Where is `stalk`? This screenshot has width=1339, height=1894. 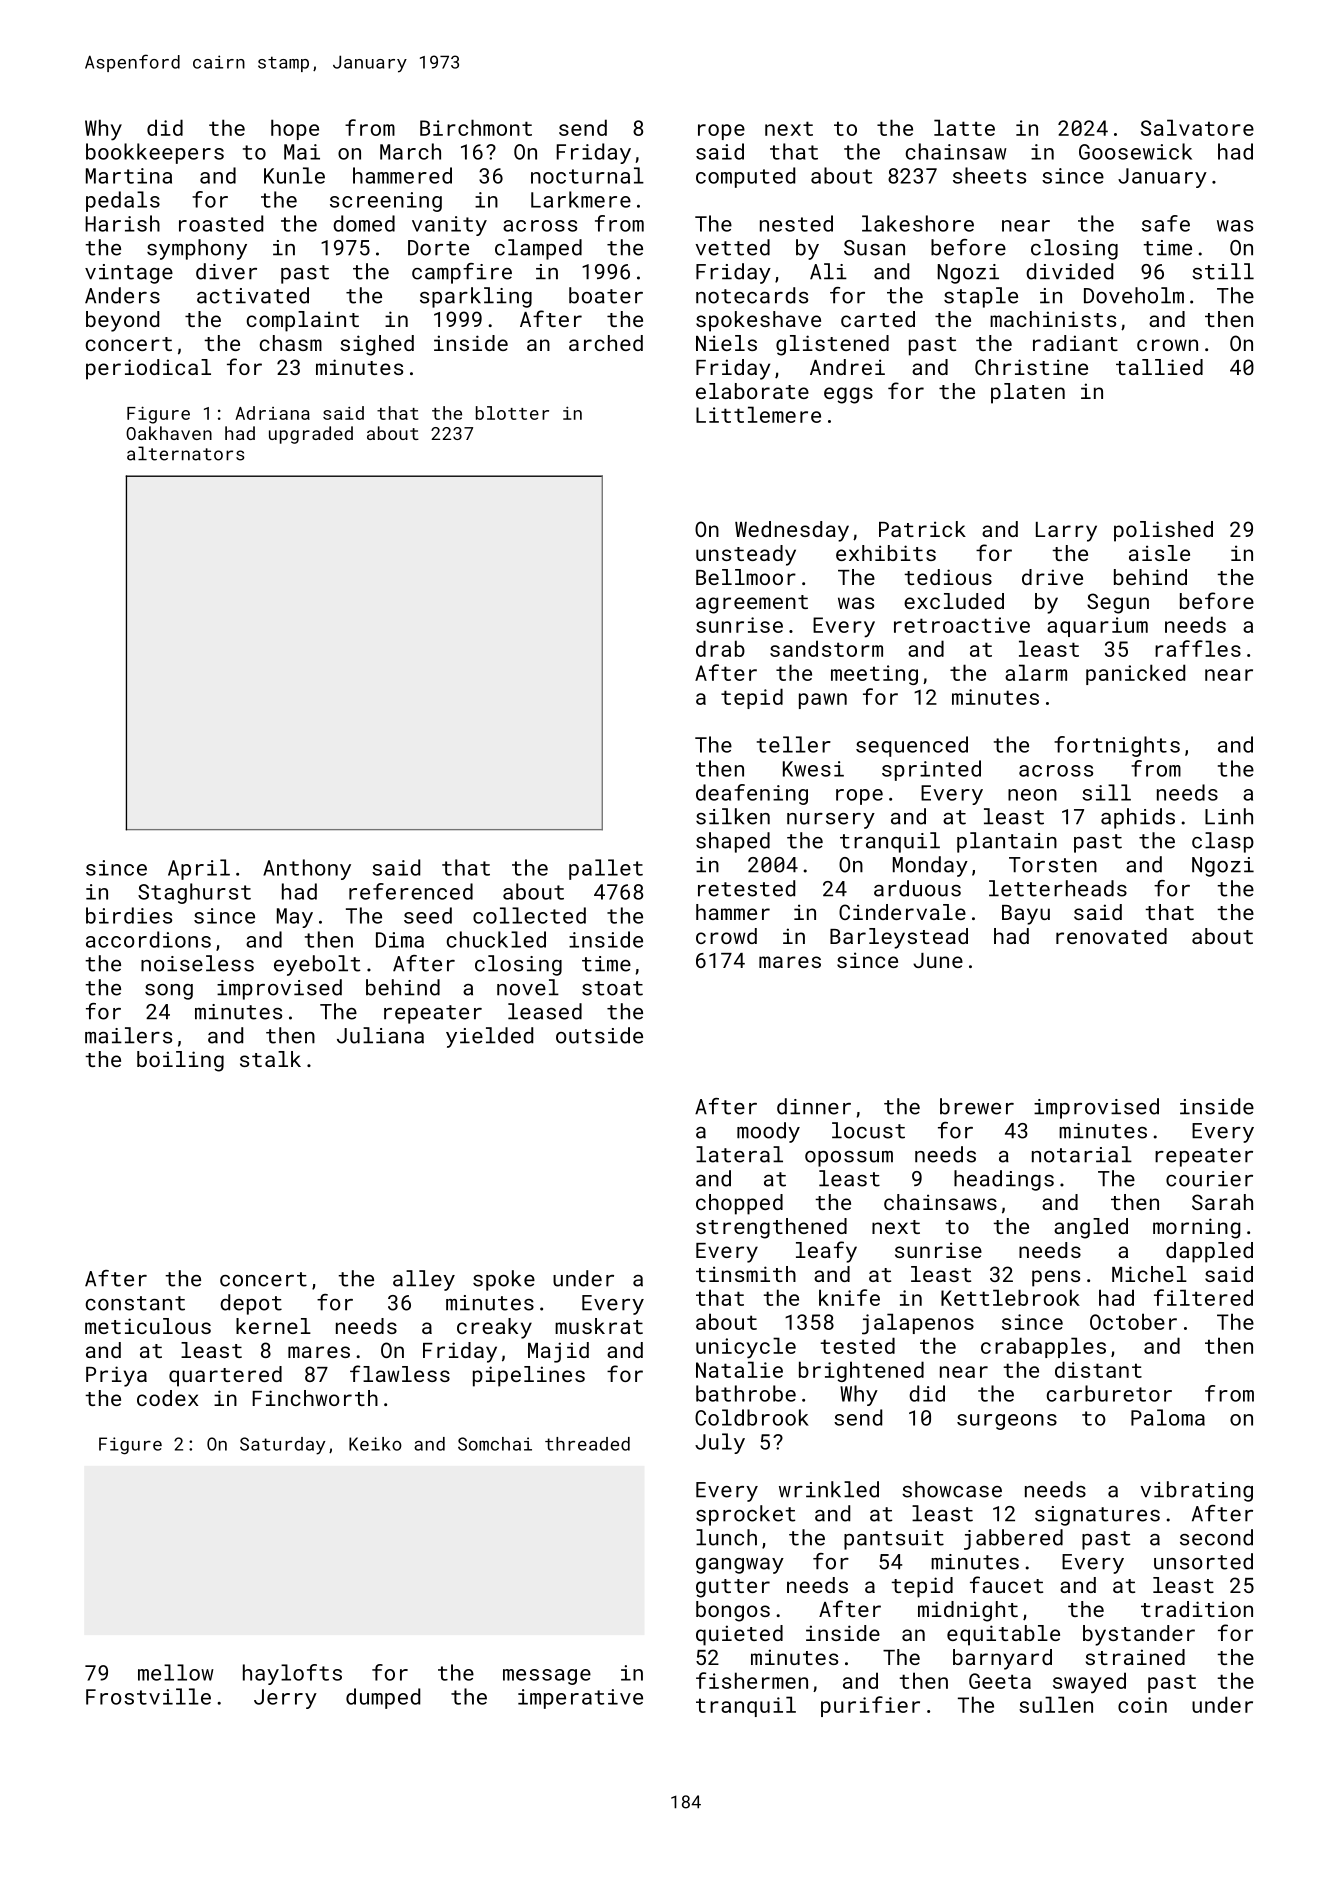
stalk is located at coordinates (270, 1059).
